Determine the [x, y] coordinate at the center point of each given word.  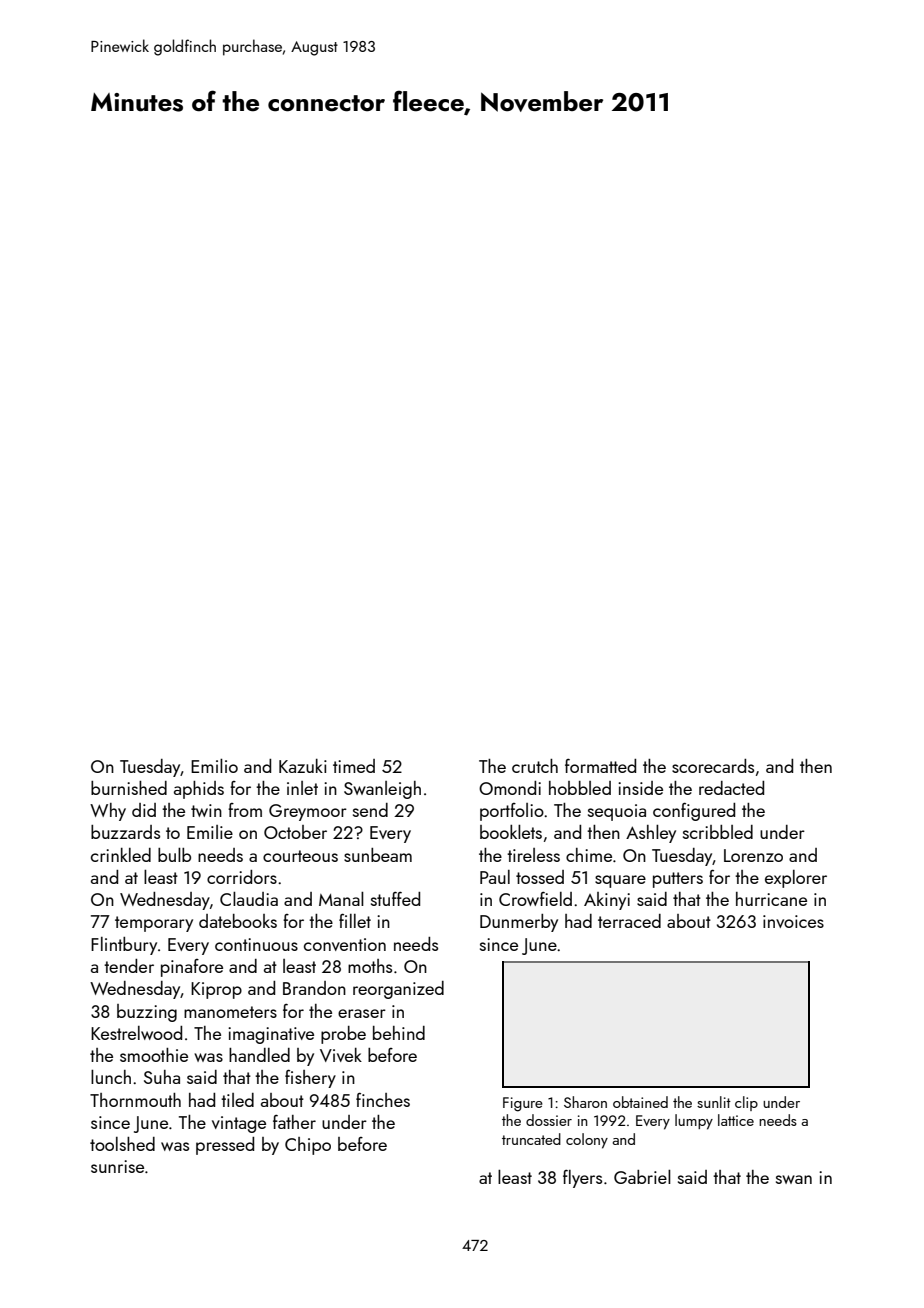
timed [354, 766]
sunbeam [378, 855]
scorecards [713, 766]
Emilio [214, 766]
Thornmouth [135, 1100]
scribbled [718, 832]
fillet [355, 921]
